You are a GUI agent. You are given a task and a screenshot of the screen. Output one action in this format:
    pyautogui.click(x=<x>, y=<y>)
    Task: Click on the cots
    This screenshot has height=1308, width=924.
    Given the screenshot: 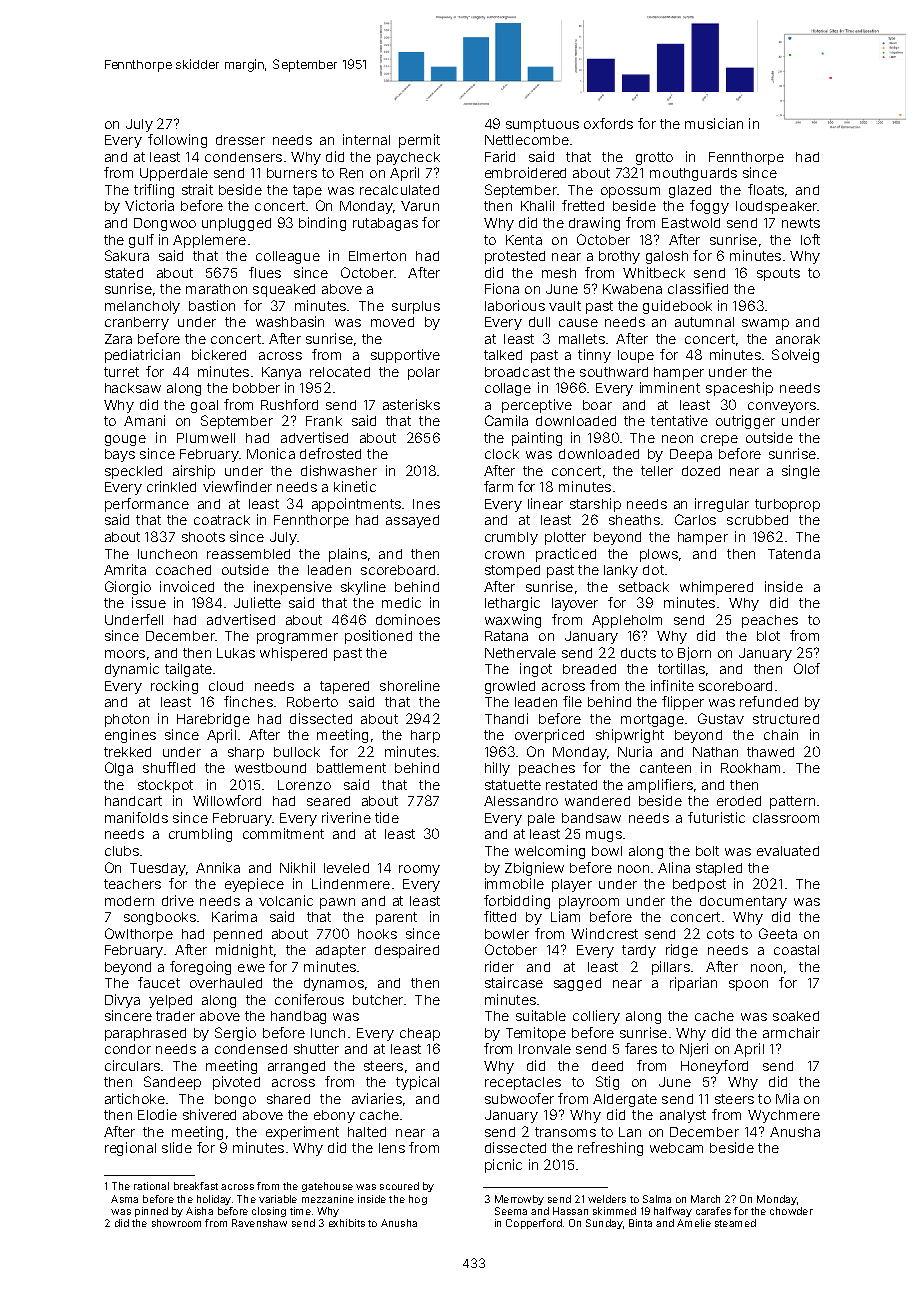 What is the action you would take?
    pyautogui.click(x=720, y=934)
